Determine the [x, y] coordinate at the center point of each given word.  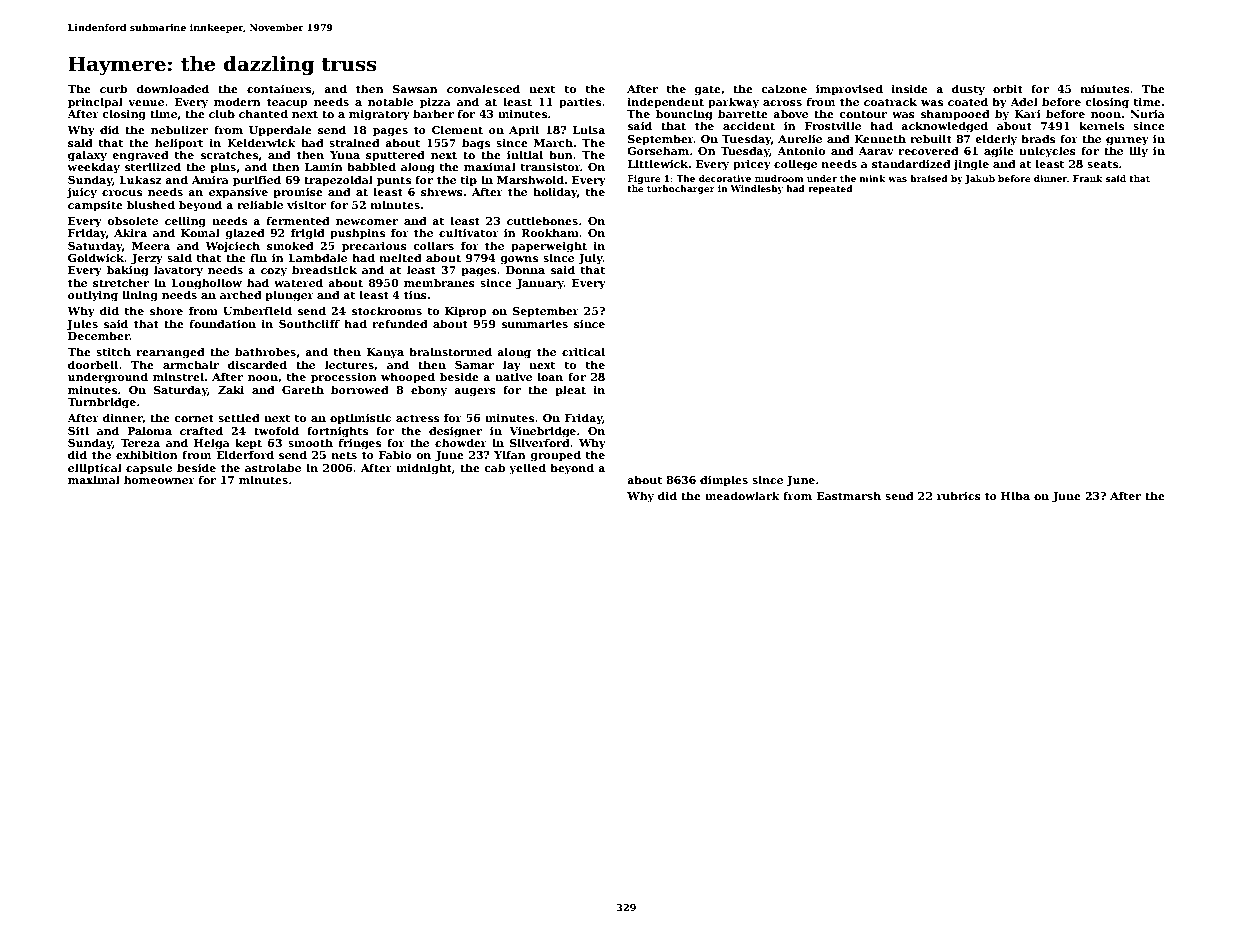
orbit [1008, 88]
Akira [130, 232]
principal [95, 103]
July [590, 259]
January [540, 284]
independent [666, 103]
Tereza [140, 443]
